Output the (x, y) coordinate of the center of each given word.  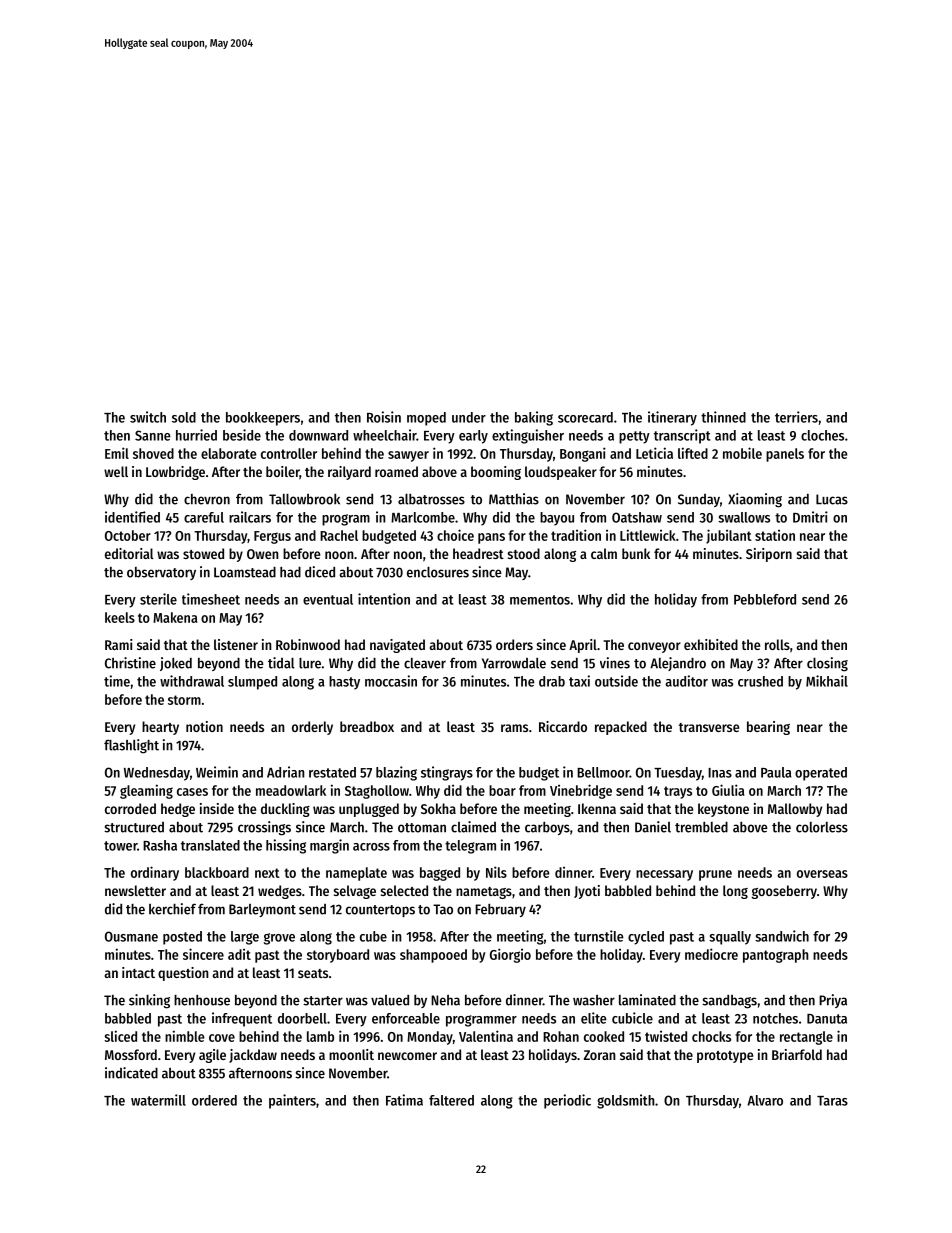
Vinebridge (581, 791)
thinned (723, 417)
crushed (760, 681)
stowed (203, 553)
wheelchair (384, 435)
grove (279, 939)
